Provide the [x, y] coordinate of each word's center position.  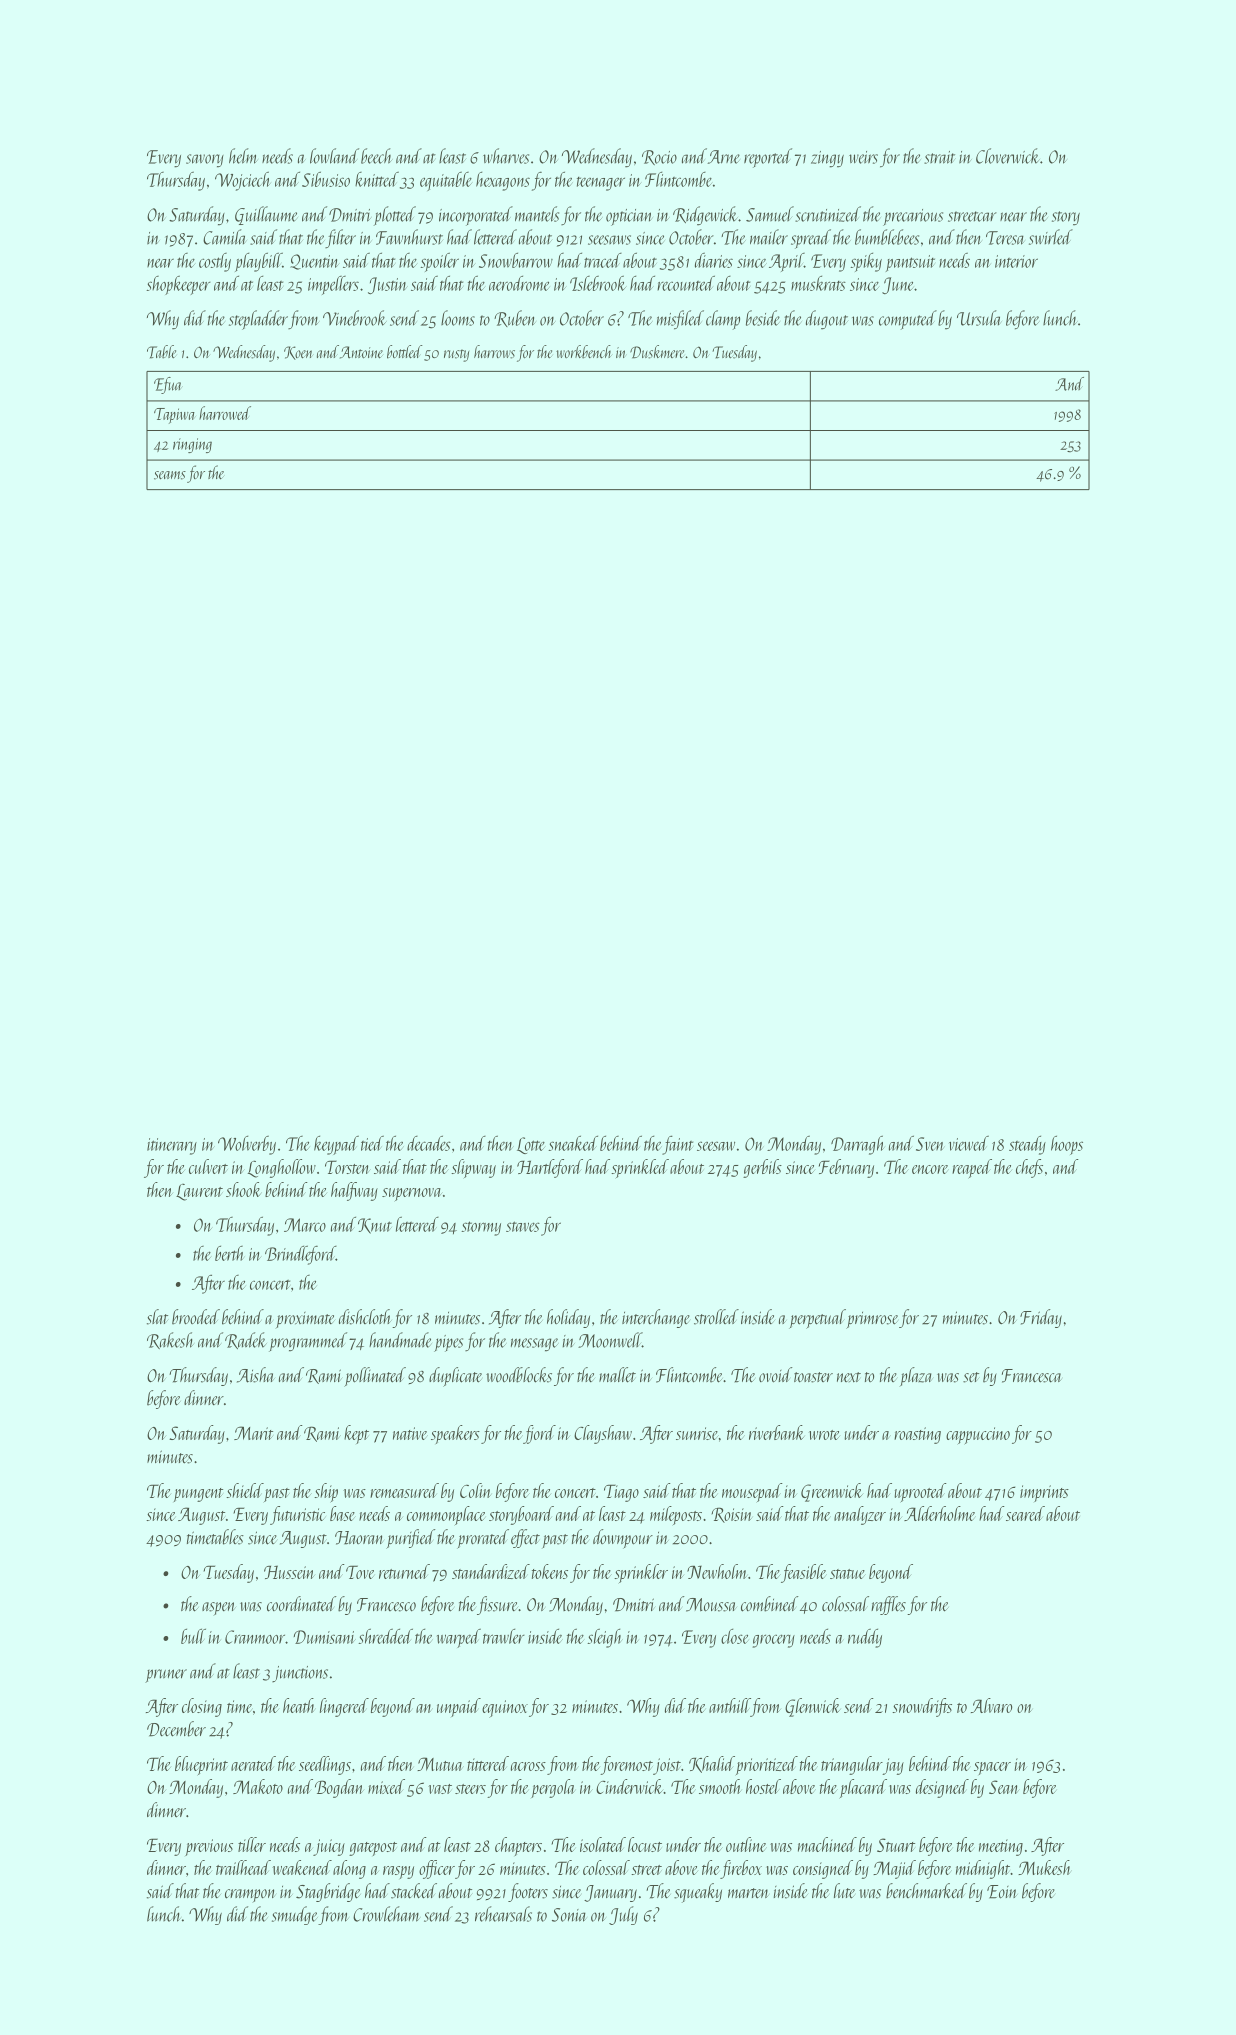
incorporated [476, 216]
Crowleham [386, 1914]
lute [844, 1891]
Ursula [978, 318]
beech [377, 156]
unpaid [459, 1707]
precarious [913, 217]
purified [410, 1539]
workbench [584, 352]
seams [170, 475]
